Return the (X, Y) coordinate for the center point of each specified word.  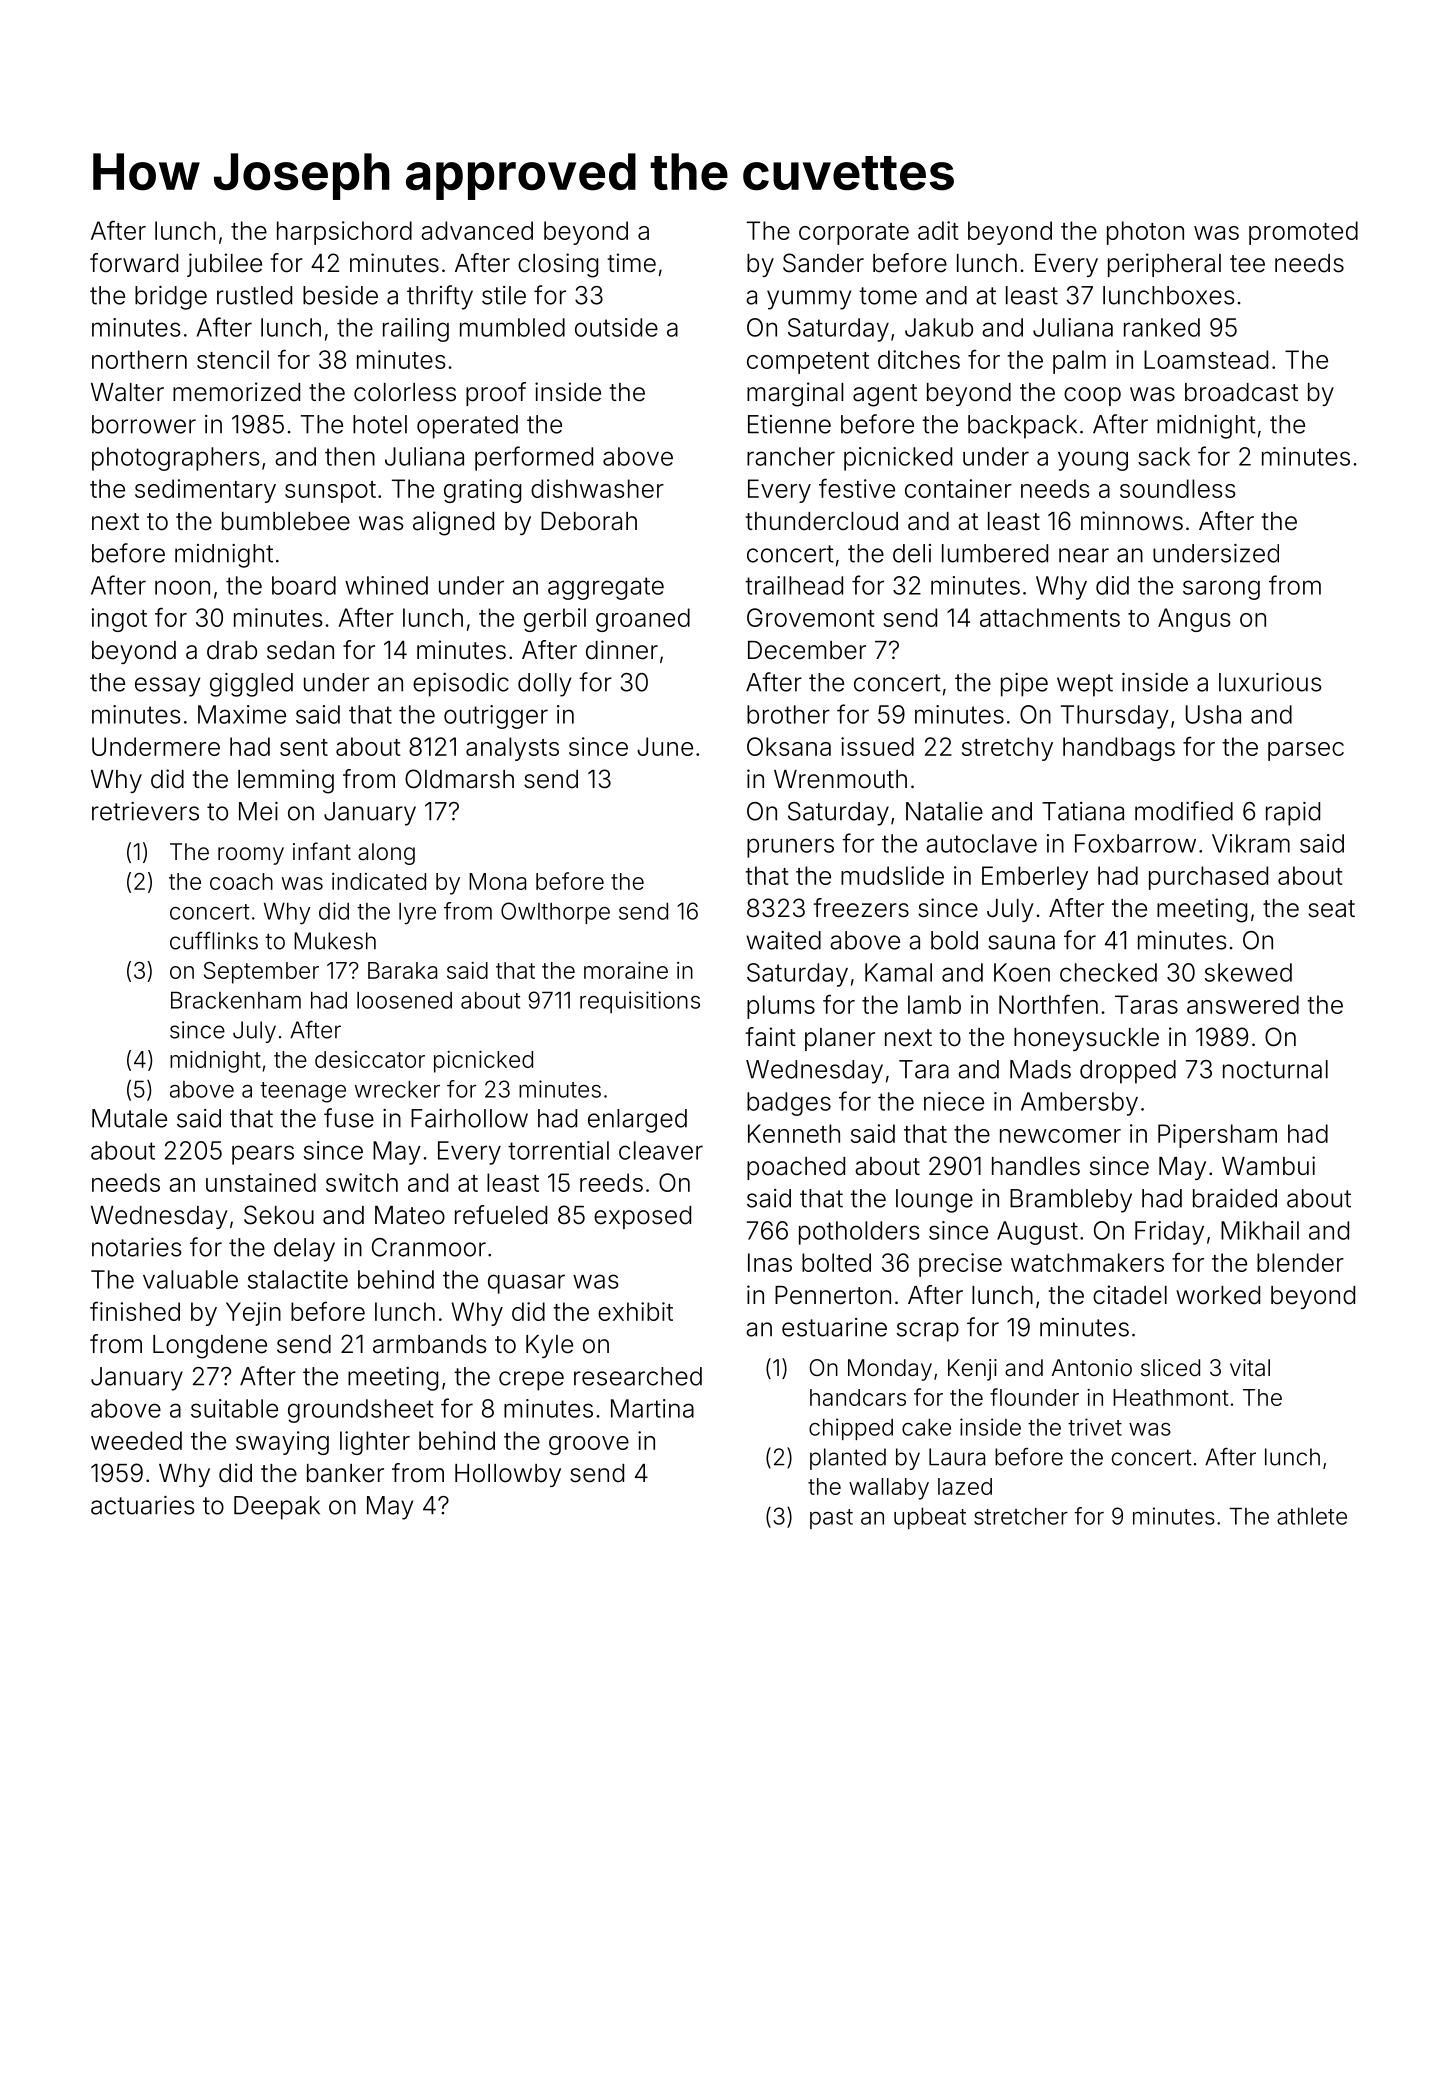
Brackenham (236, 1000)
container (958, 488)
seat (1331, 909)
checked (1108, 972)
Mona (497, 881)
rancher (791, 456)
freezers (861, 908)
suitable (234, 1408)
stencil (233, 359)
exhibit (635, 1311)
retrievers (145, 811)
